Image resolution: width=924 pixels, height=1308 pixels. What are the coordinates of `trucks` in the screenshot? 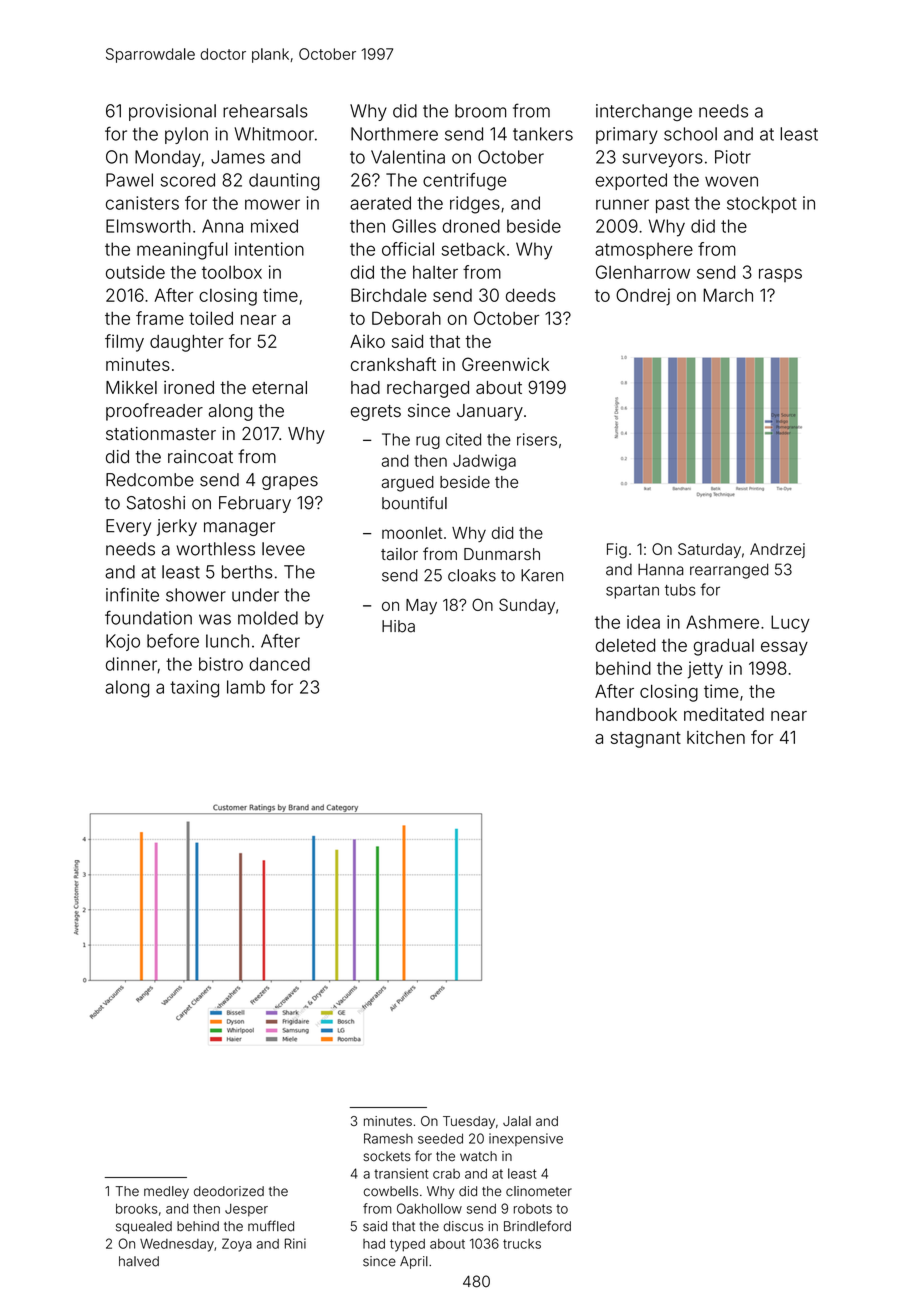 It's located at (522, 1244).
